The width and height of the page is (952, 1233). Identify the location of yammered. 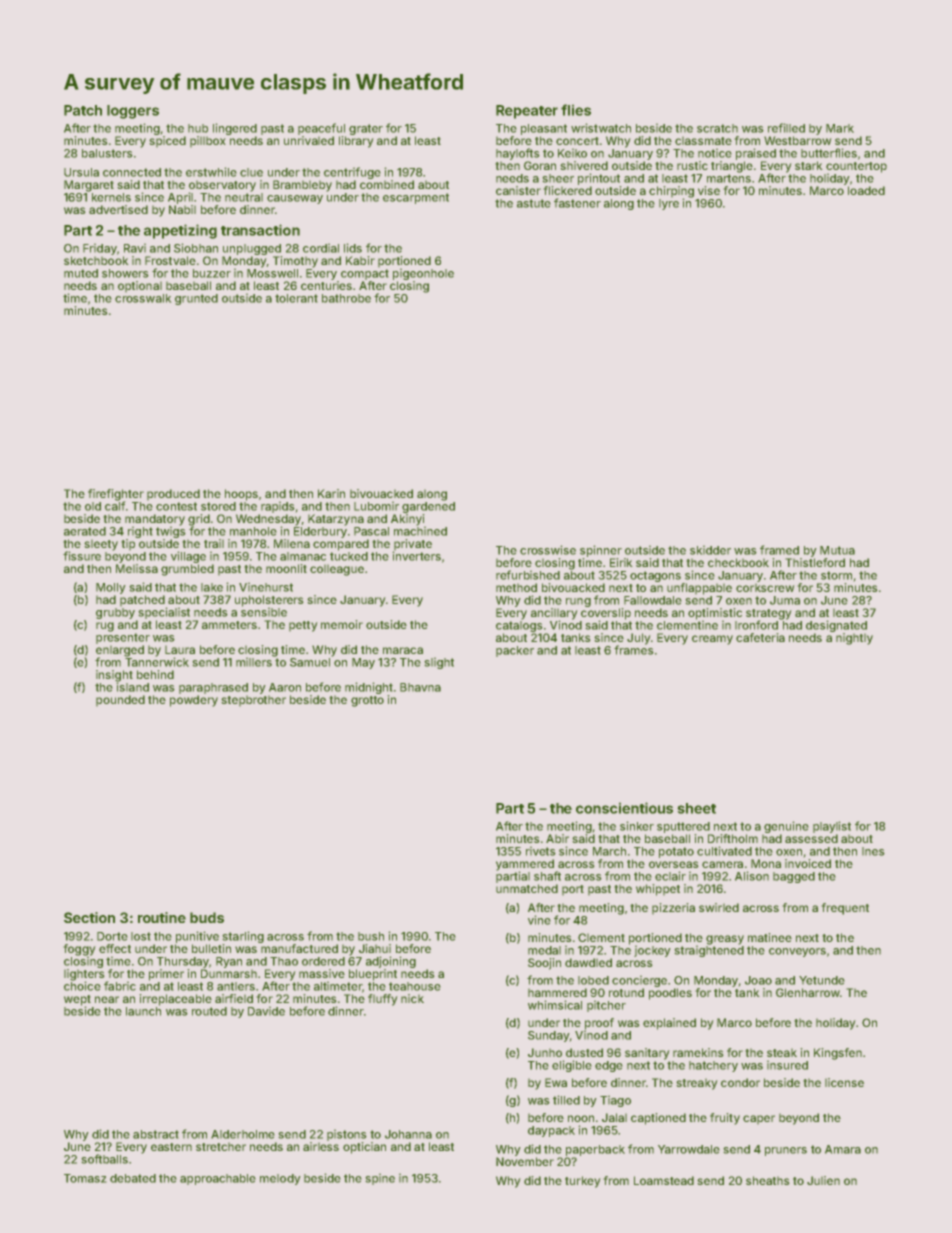
(525, 865).
